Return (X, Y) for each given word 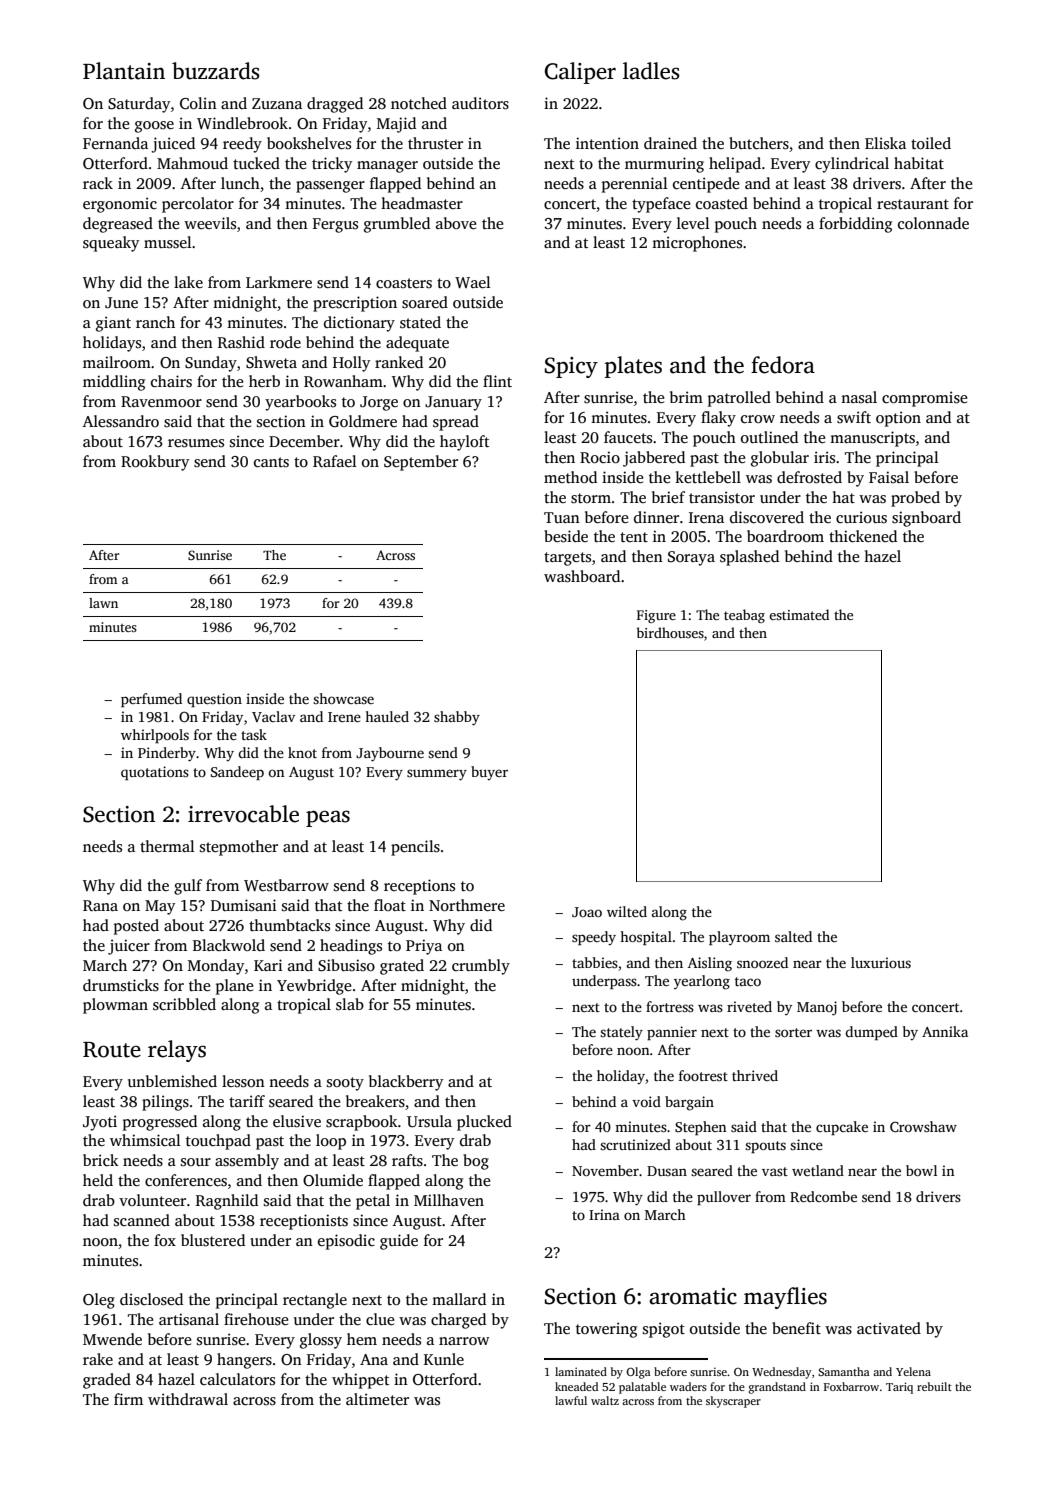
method (570, 477)
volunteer (152, 1200)
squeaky (111, 244)
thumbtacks (289, 925)
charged (458, 1321)
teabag (744, 616)
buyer (489, 773)
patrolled (739, 399)
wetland (818, 1170)
